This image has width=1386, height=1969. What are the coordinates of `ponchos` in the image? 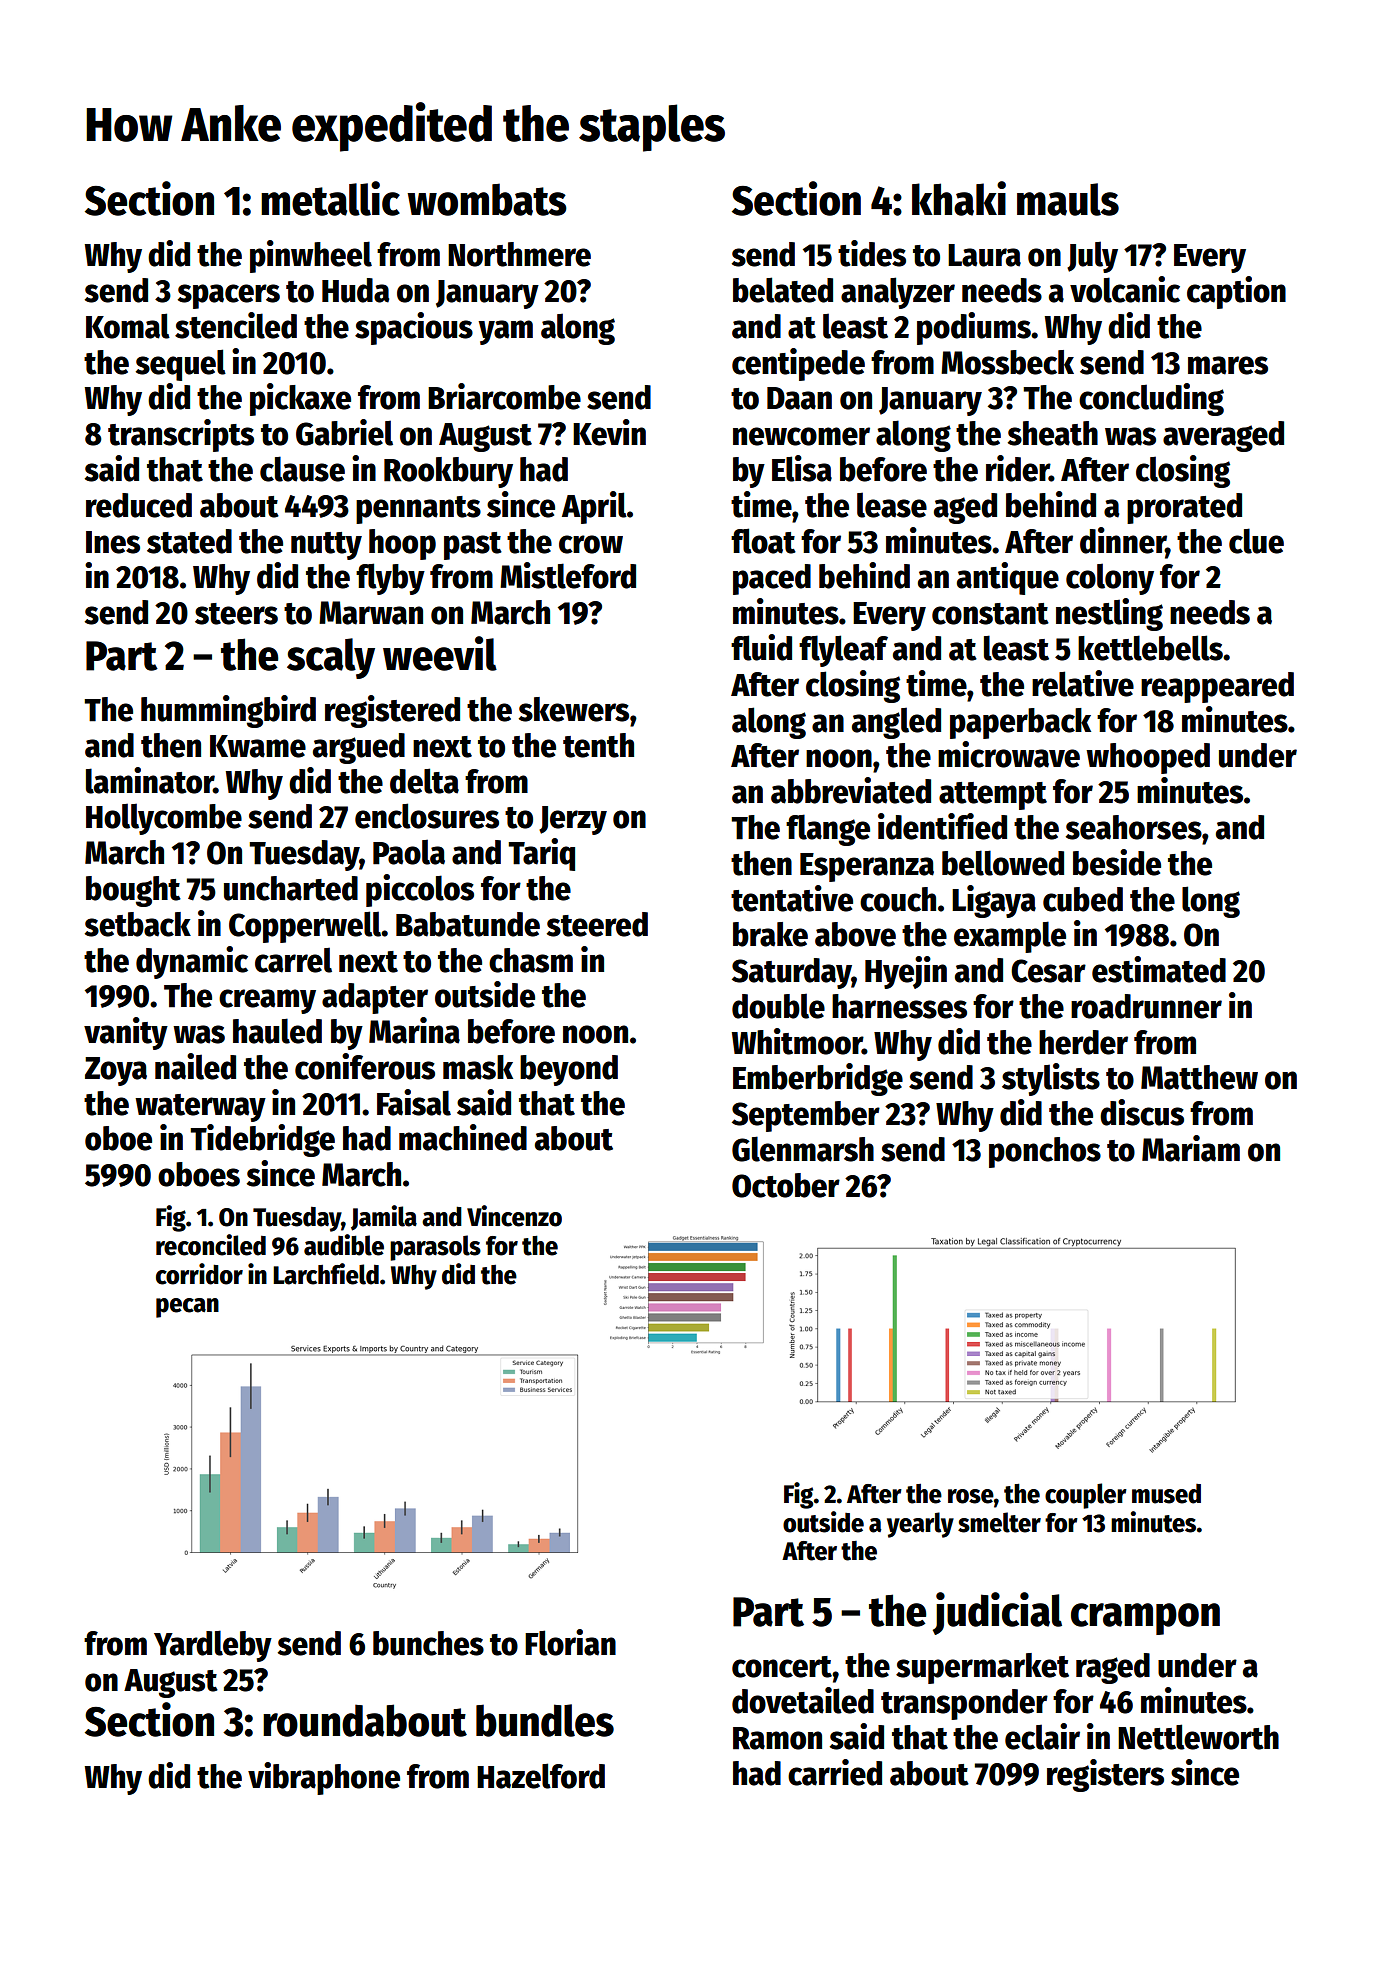 It's located at (1045, 1152).
